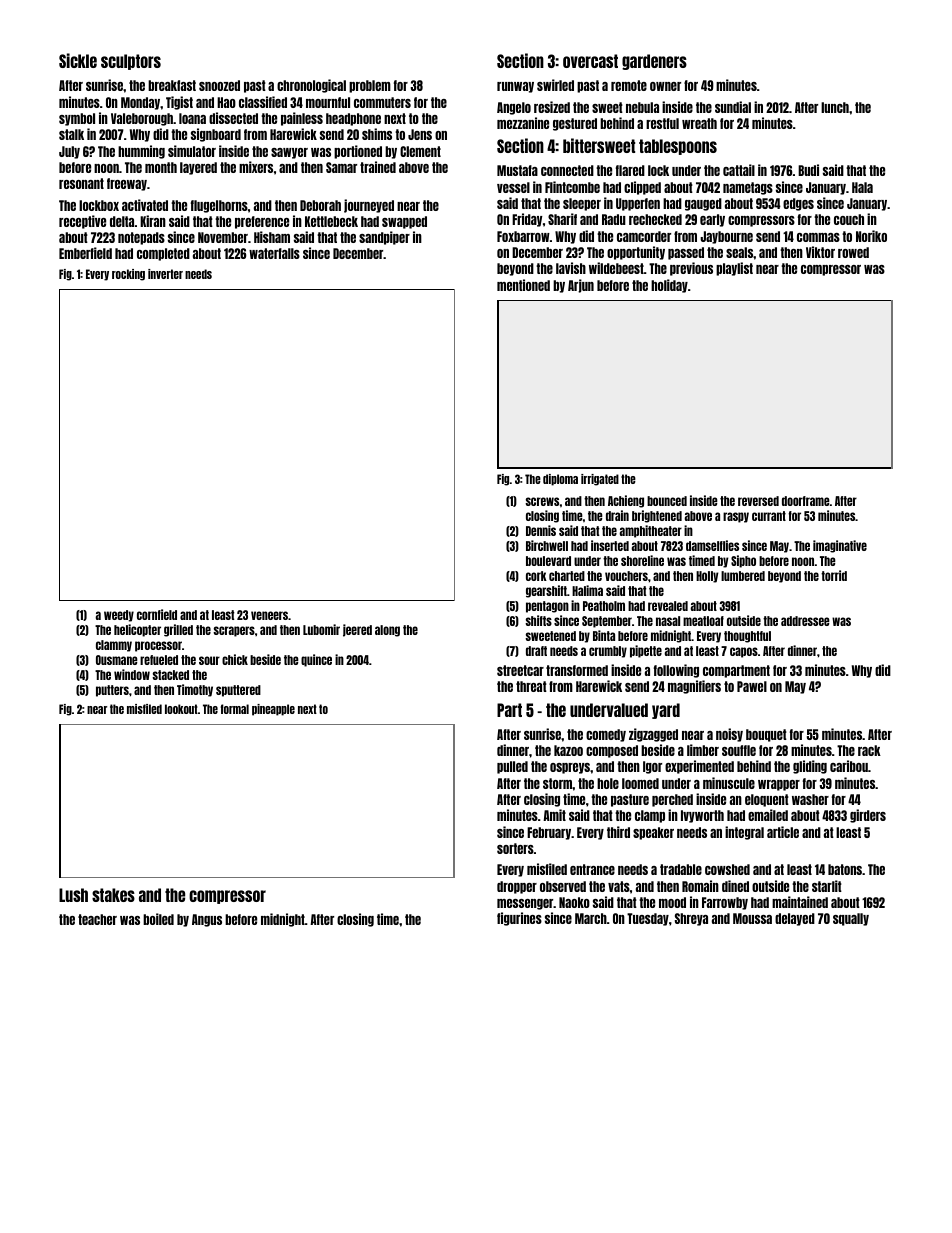 This screenshot has width=952, height=1233. What do you see at coordinates (140, 103) in the screenshot?
I see `Monday` at bounding box center [140, 103].
